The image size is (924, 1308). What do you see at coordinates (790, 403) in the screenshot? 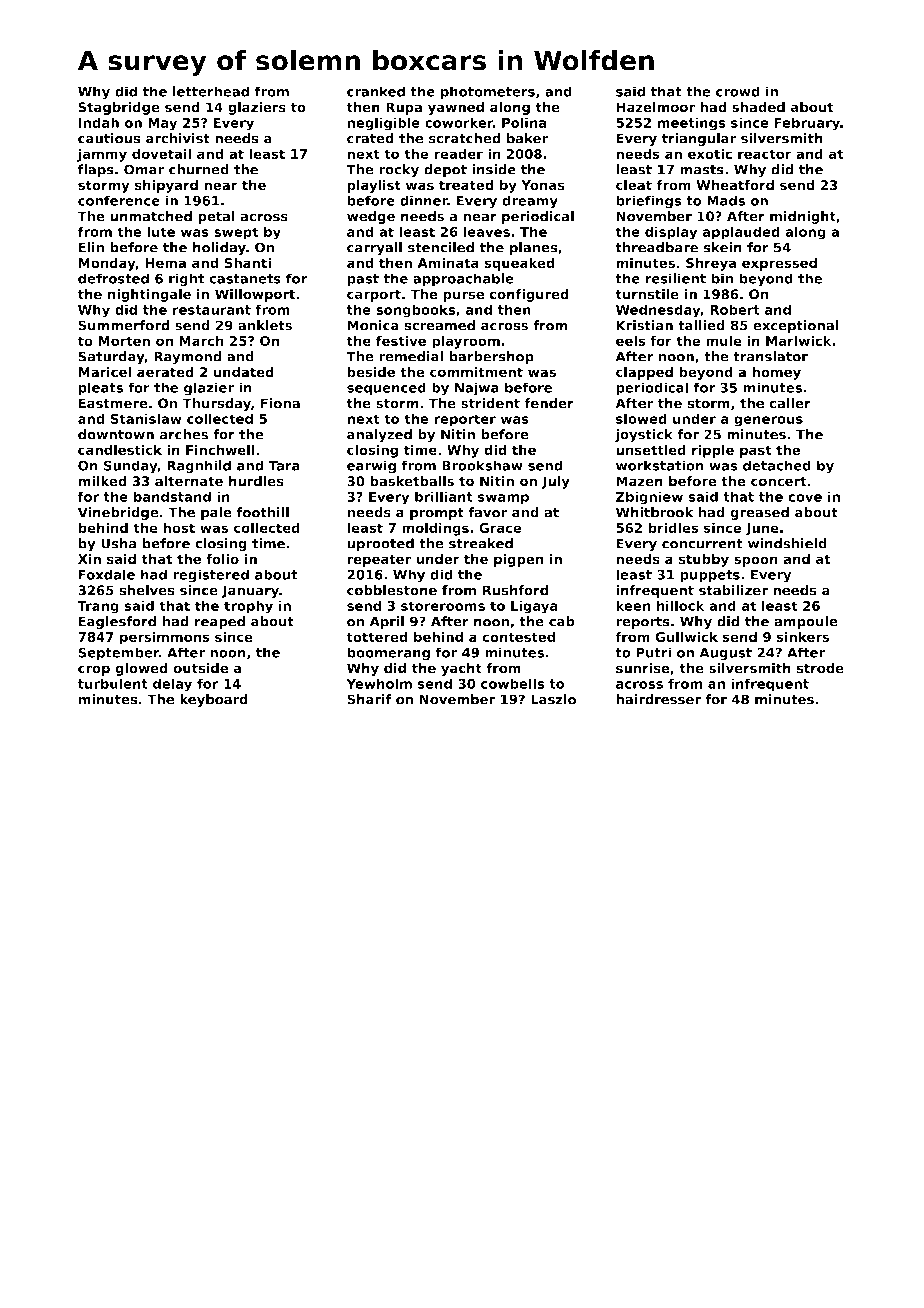
I see `caller` at bounding box center [790, 403].
